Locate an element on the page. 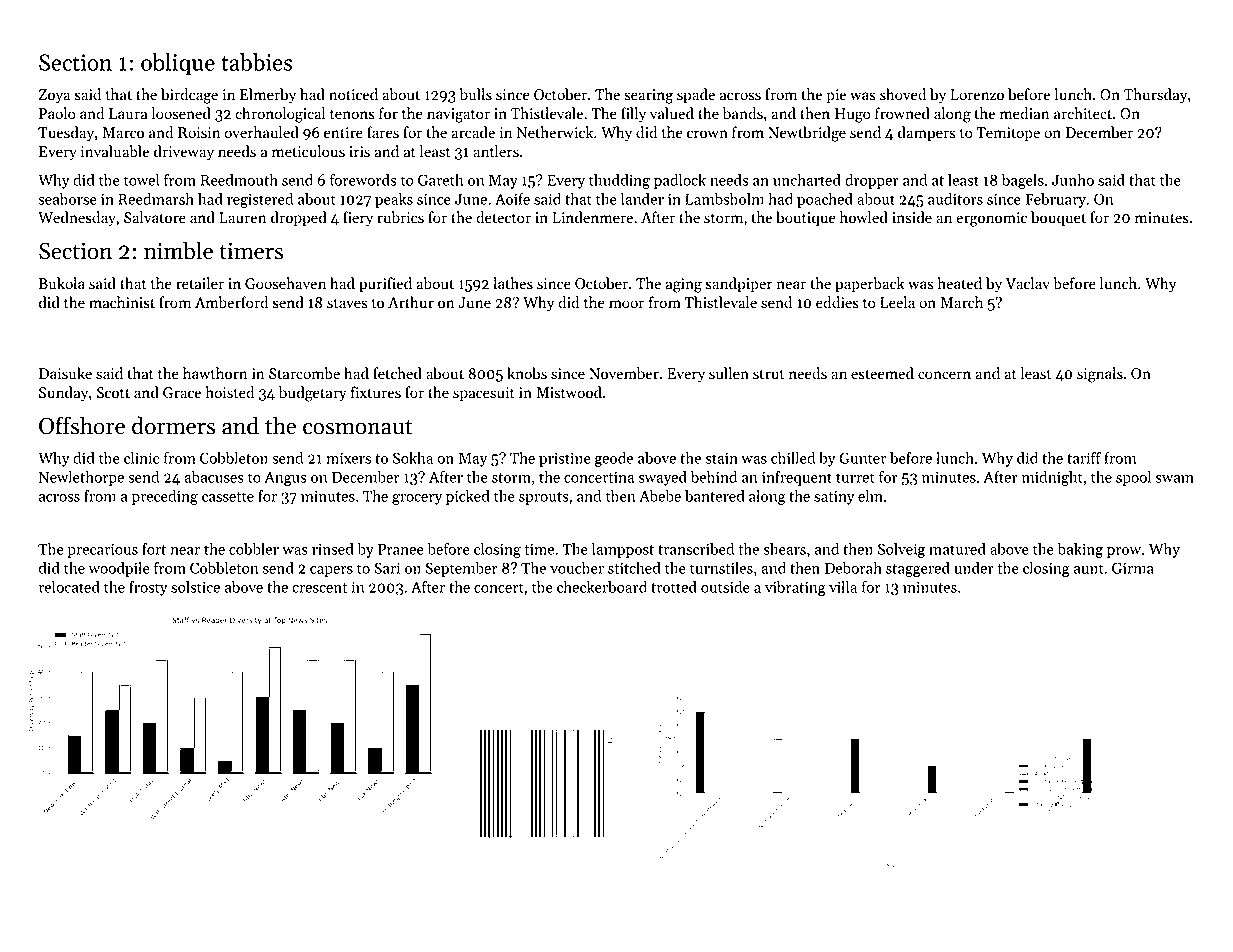 Image resolution: width=1233 pixels, height=952 pixels. bantered is located at coordinates (715, 496).
